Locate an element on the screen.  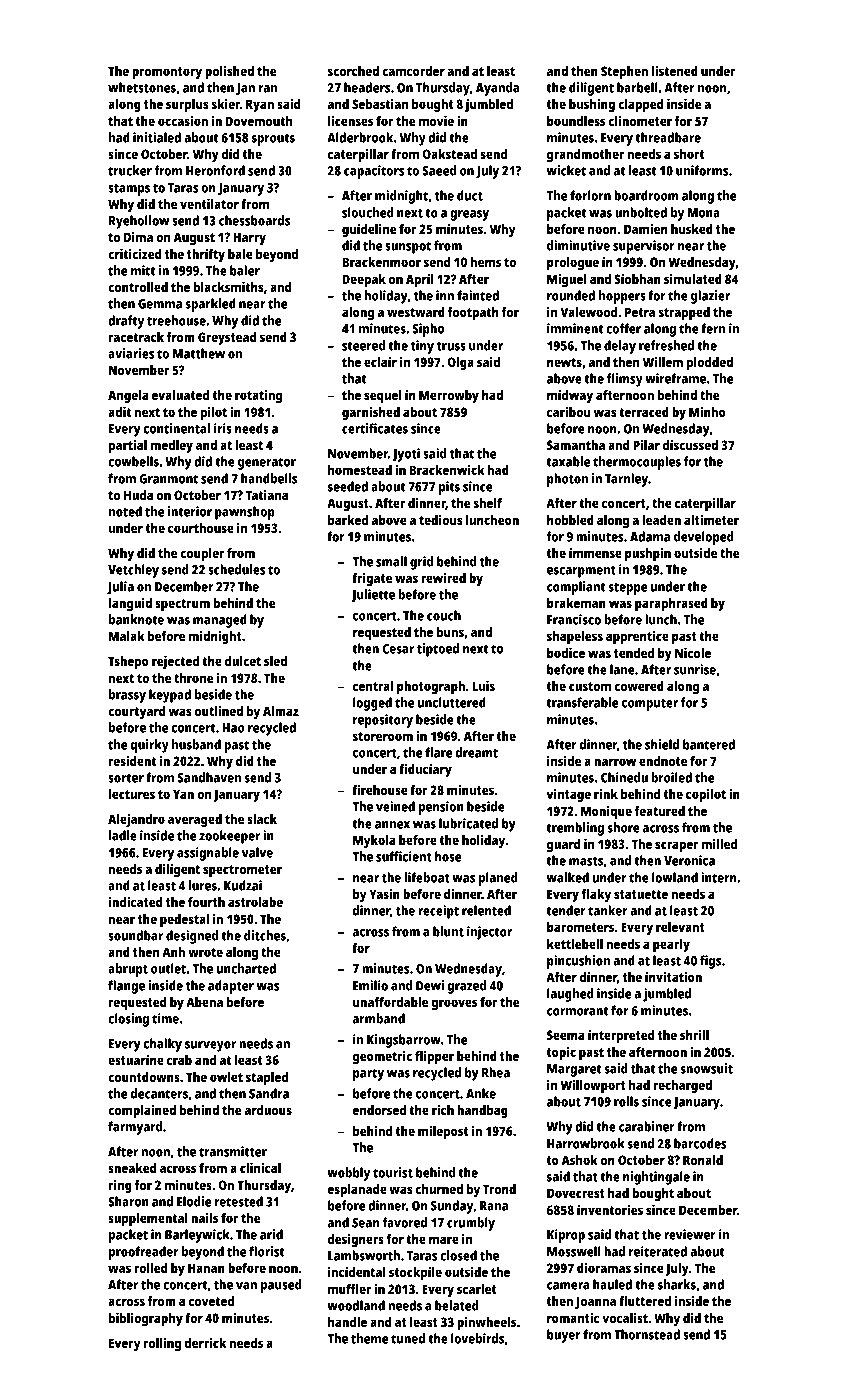
rewired is located at coordinates (443, 578).
